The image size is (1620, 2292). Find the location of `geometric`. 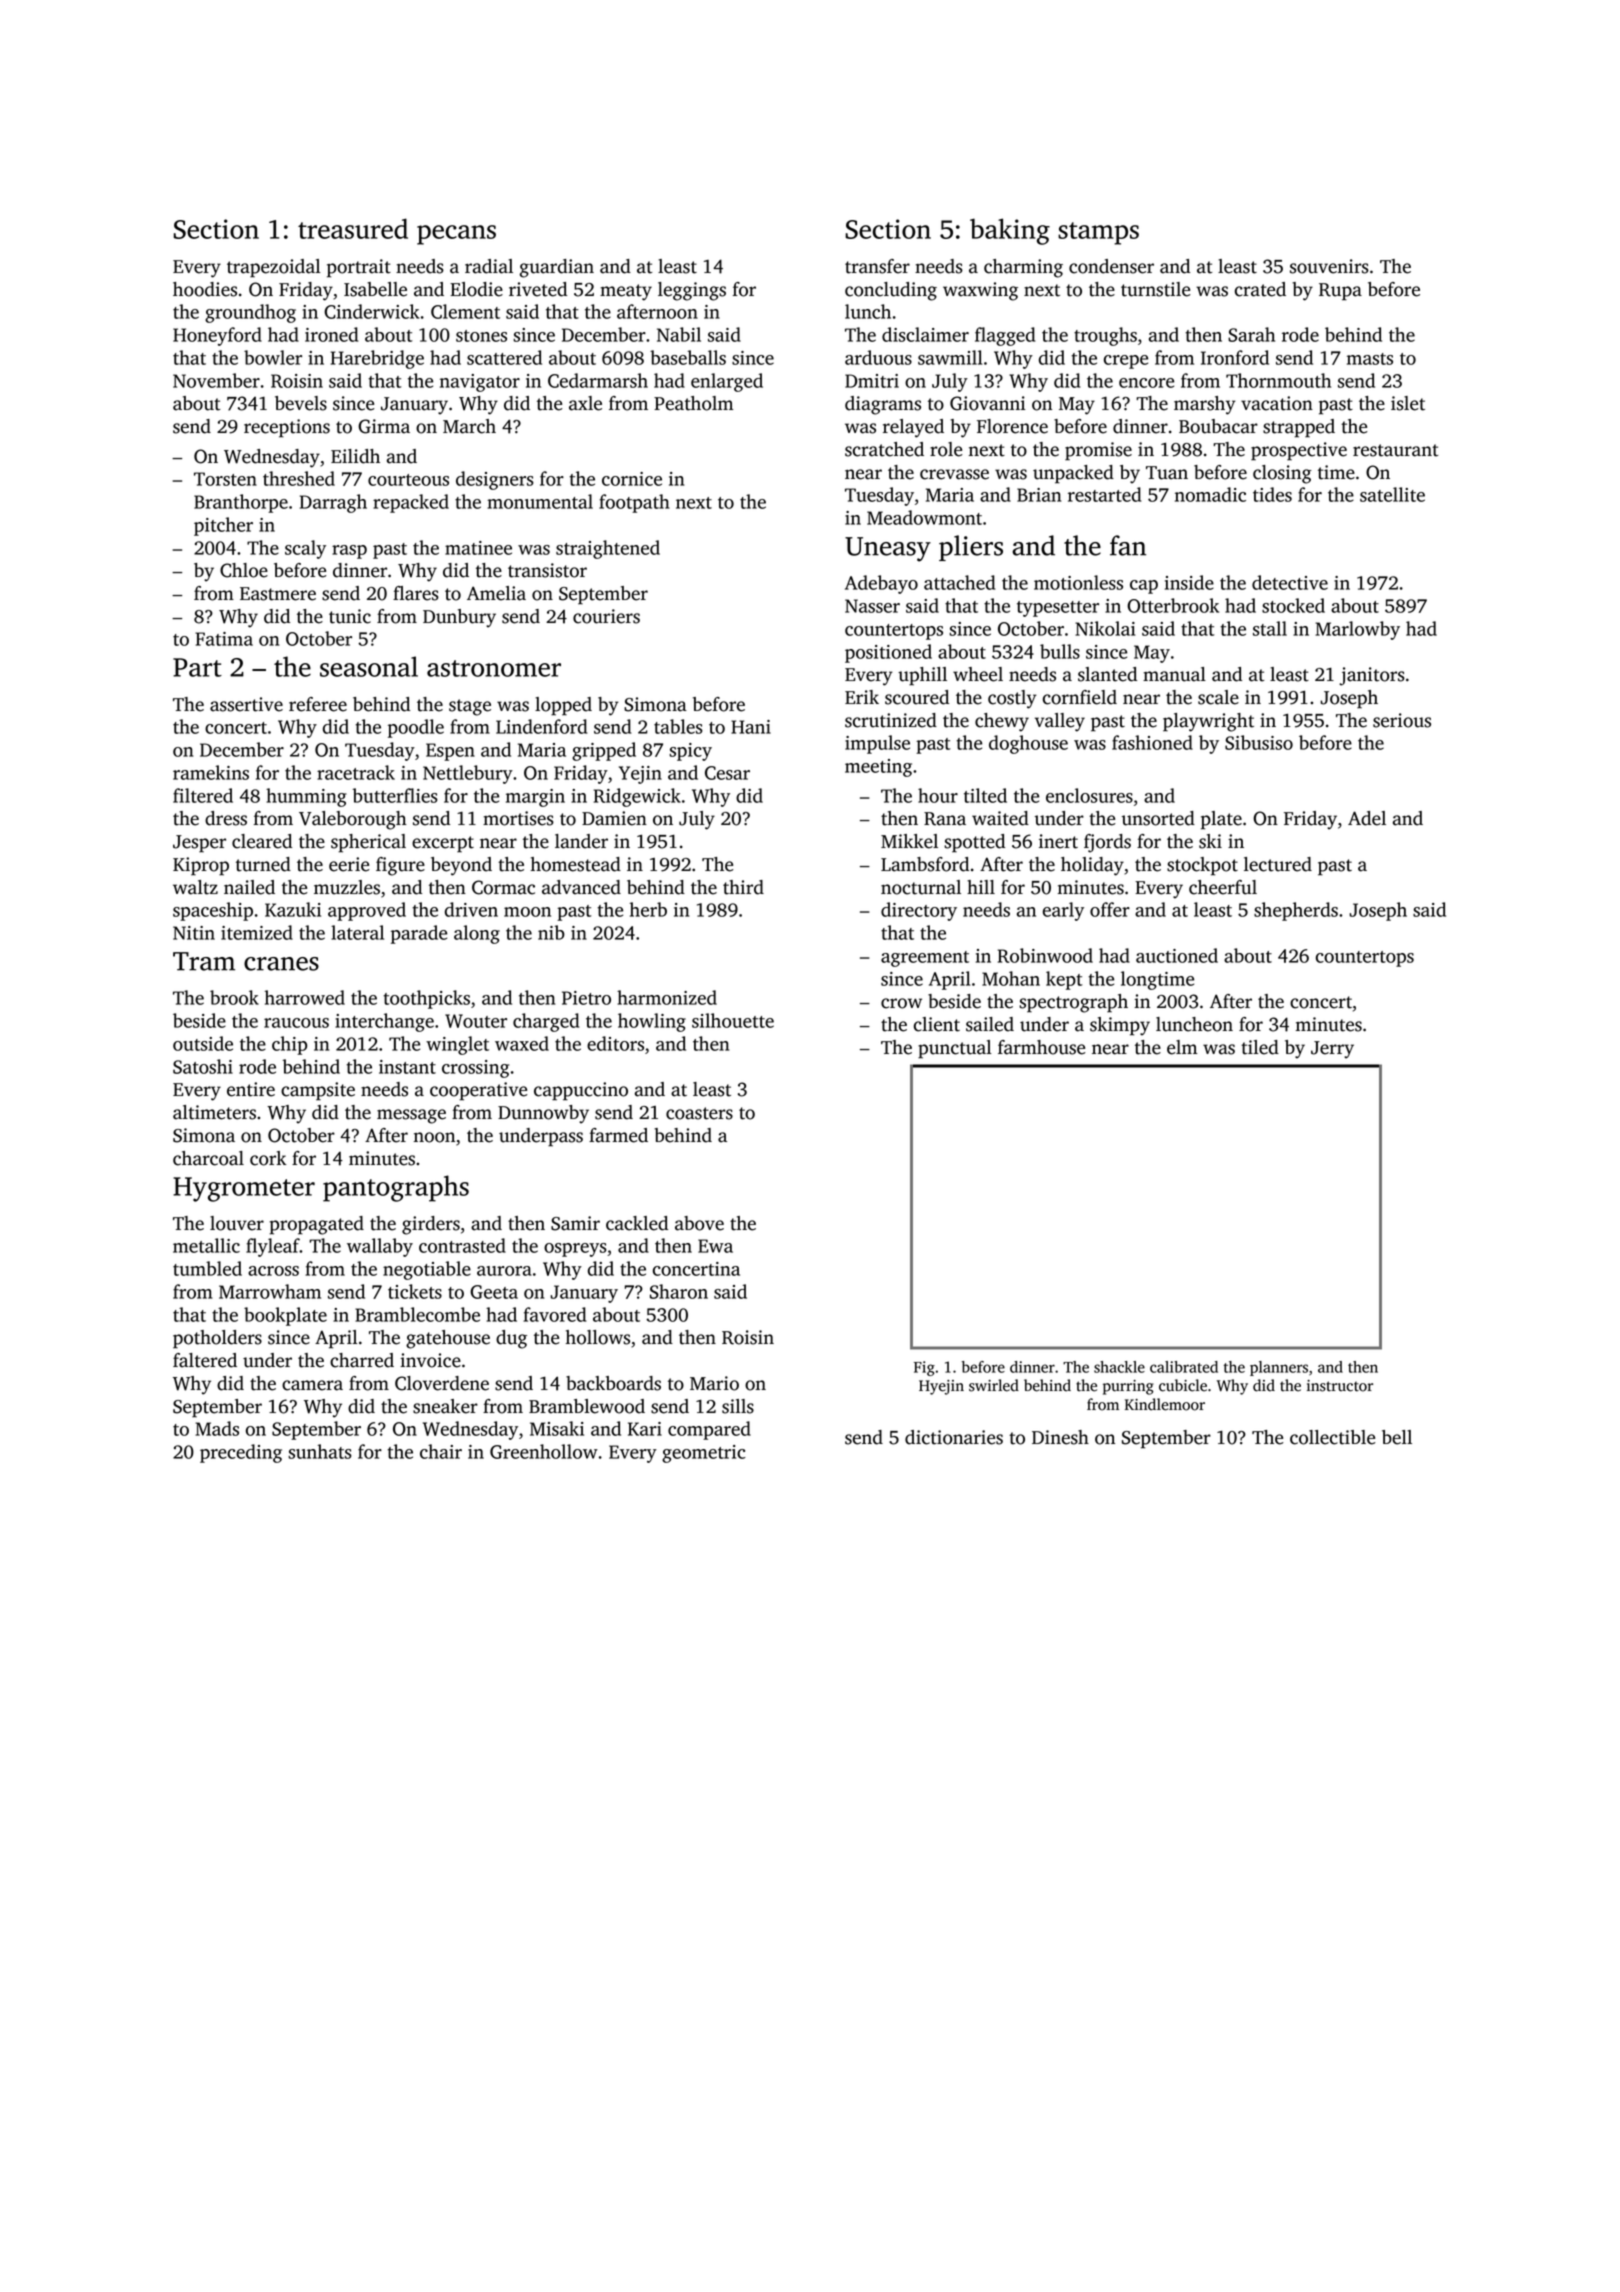

geometric is located at coordinates (704, 1454).
